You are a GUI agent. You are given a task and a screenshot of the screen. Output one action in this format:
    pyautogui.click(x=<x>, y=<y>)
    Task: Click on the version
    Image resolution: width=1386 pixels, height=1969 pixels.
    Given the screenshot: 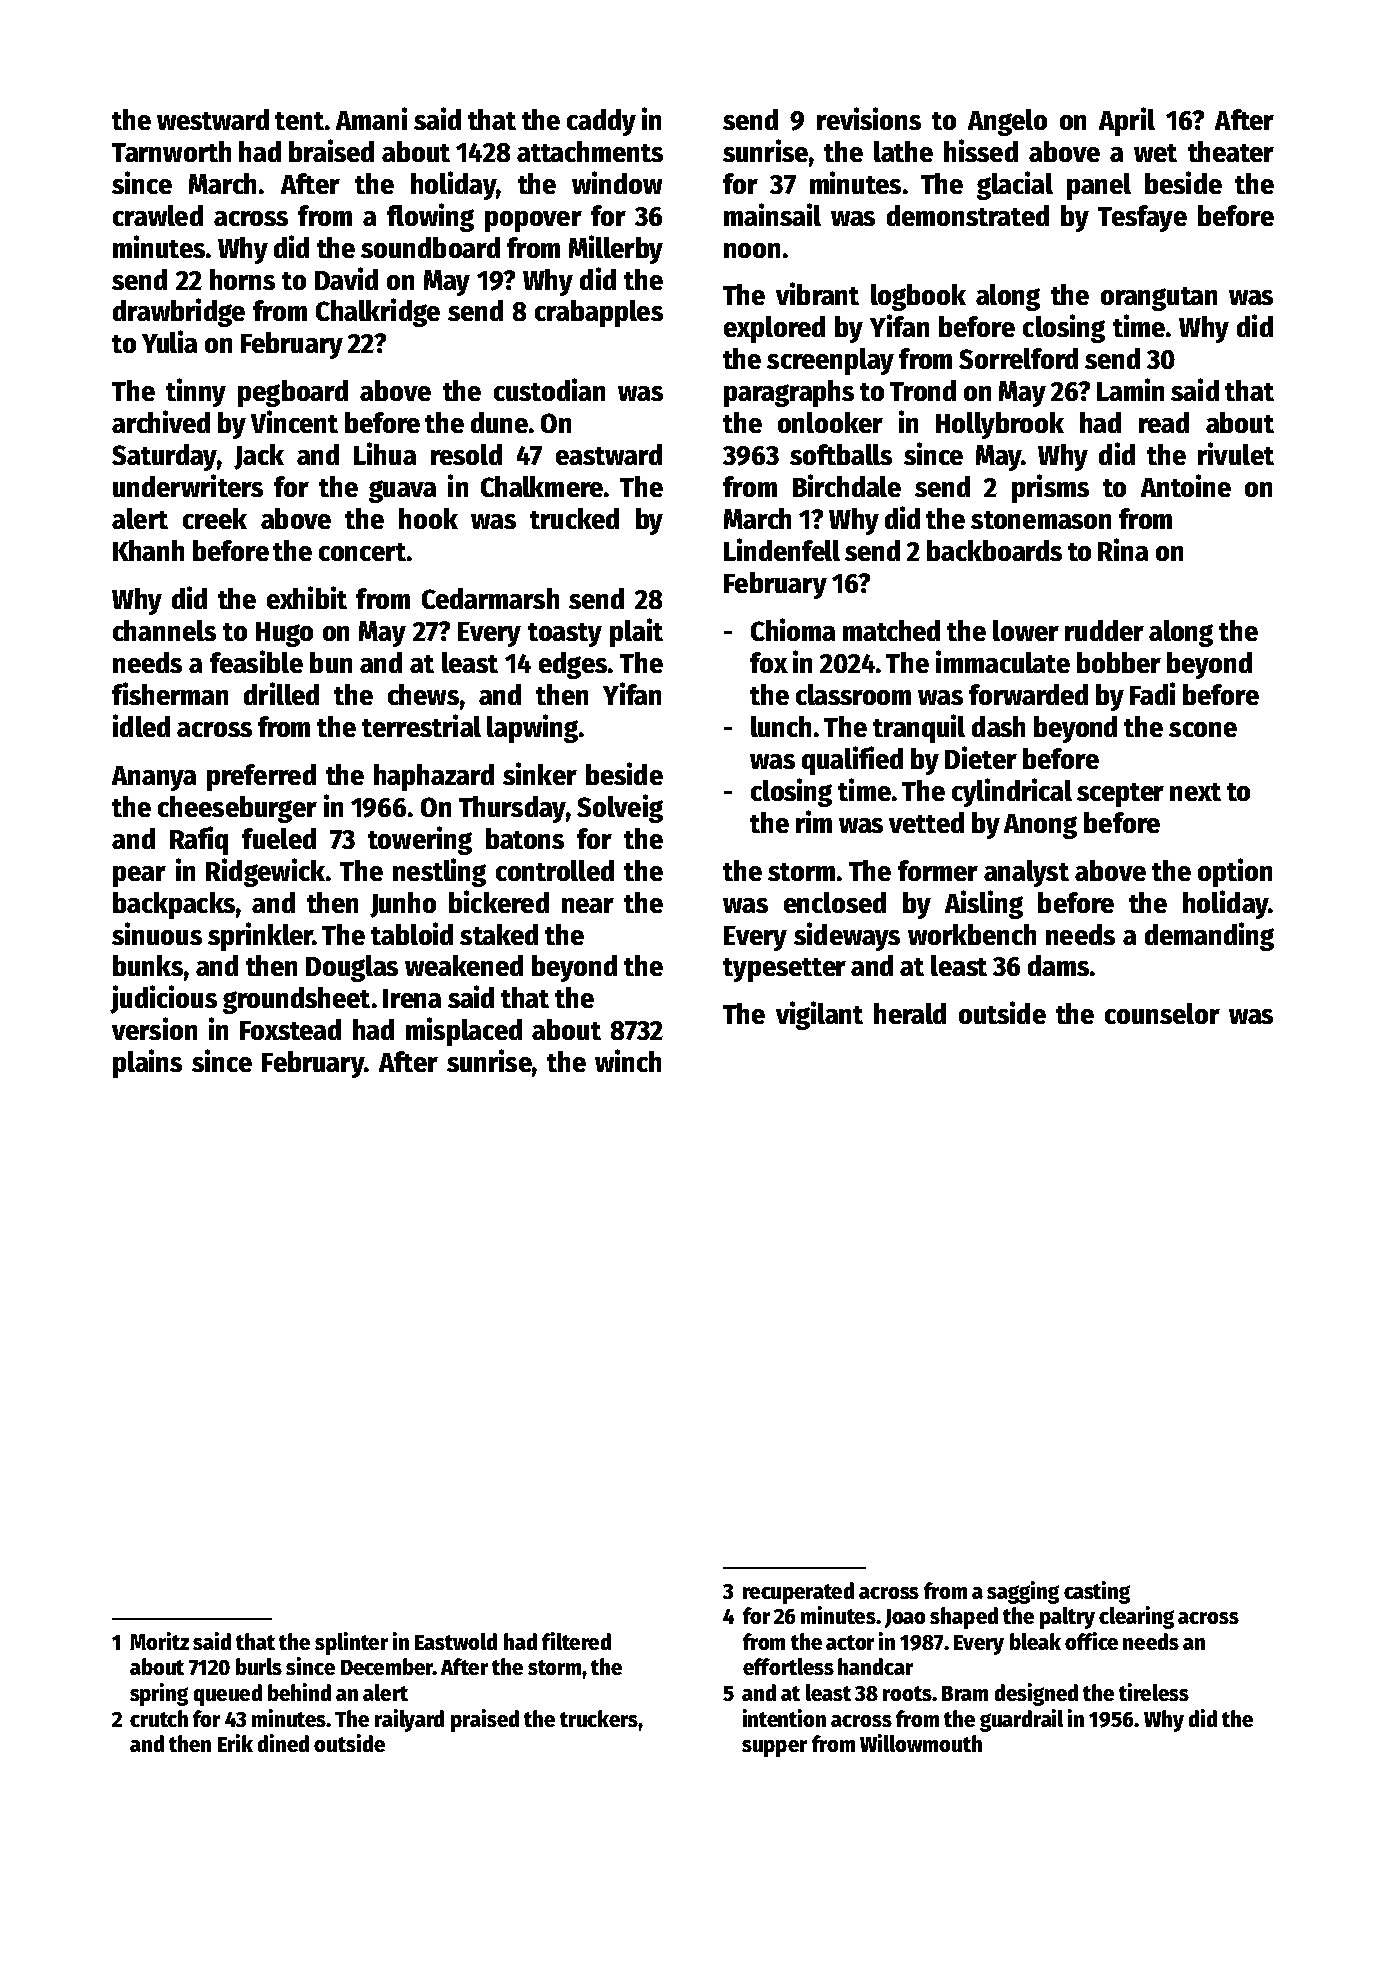 What is the action you would take?
    pyautogui.click(x=154, y=1028)
